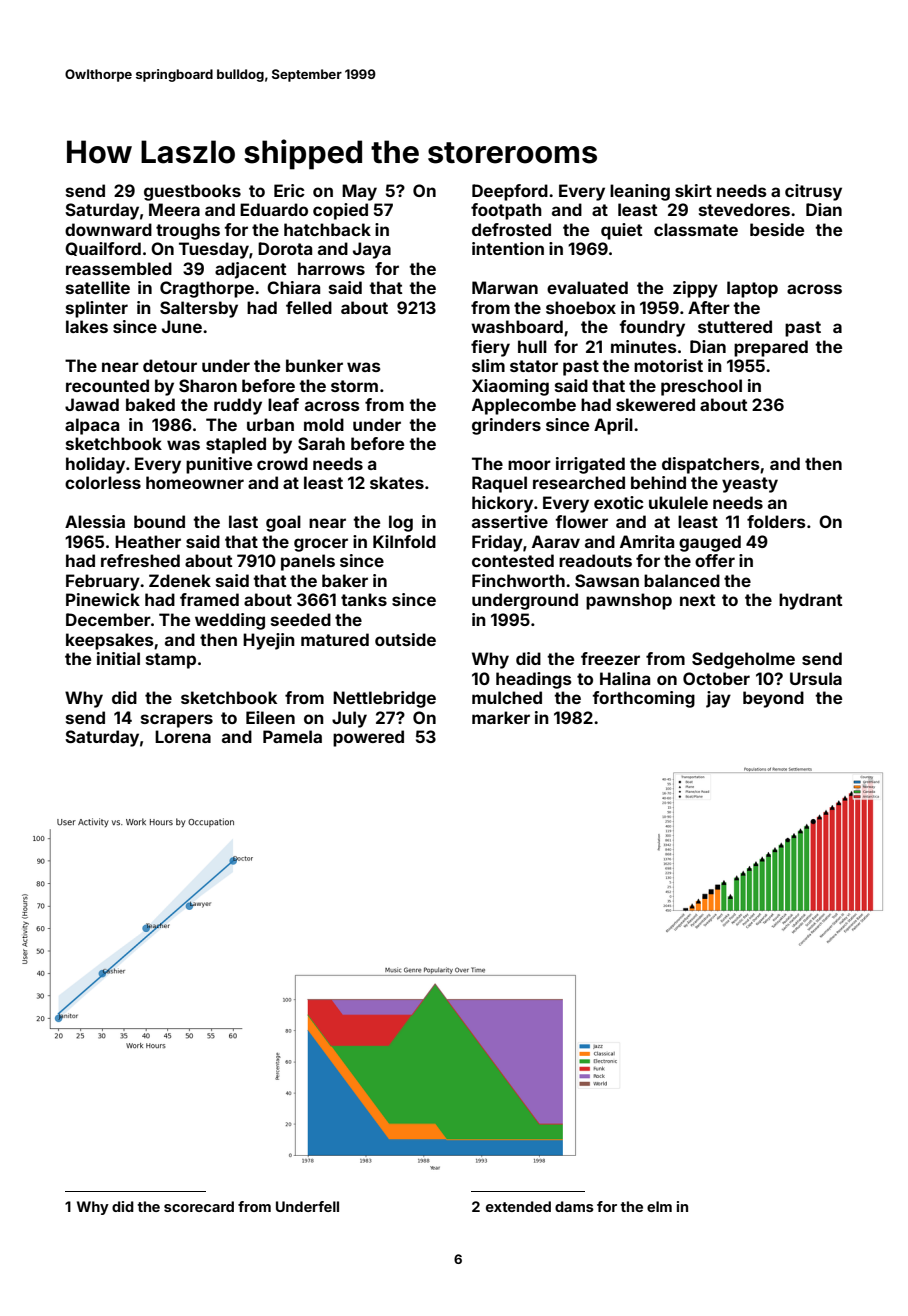  I want to click on powered, so click(368, 738).
